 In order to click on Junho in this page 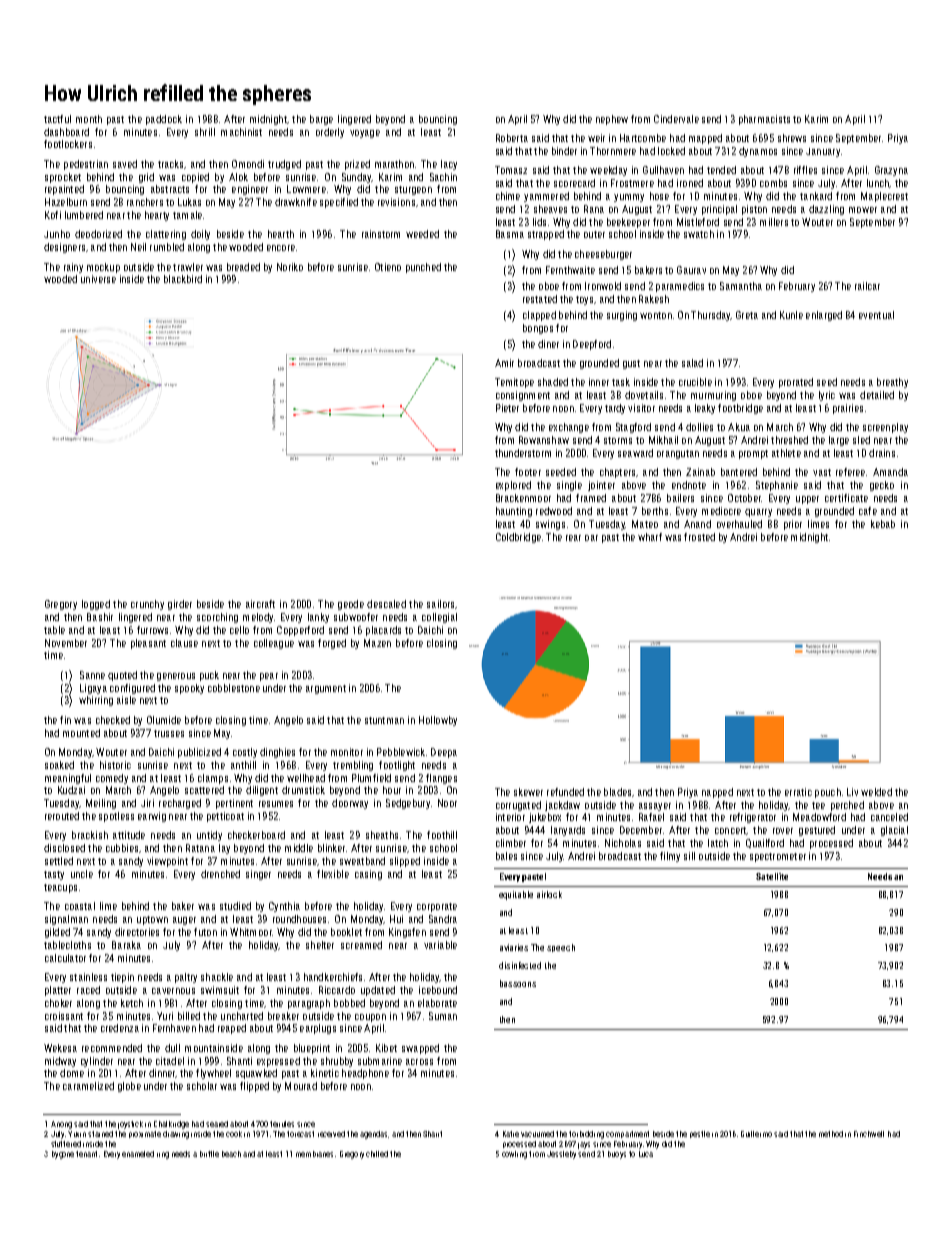, I will do `click(57, 234)`.
